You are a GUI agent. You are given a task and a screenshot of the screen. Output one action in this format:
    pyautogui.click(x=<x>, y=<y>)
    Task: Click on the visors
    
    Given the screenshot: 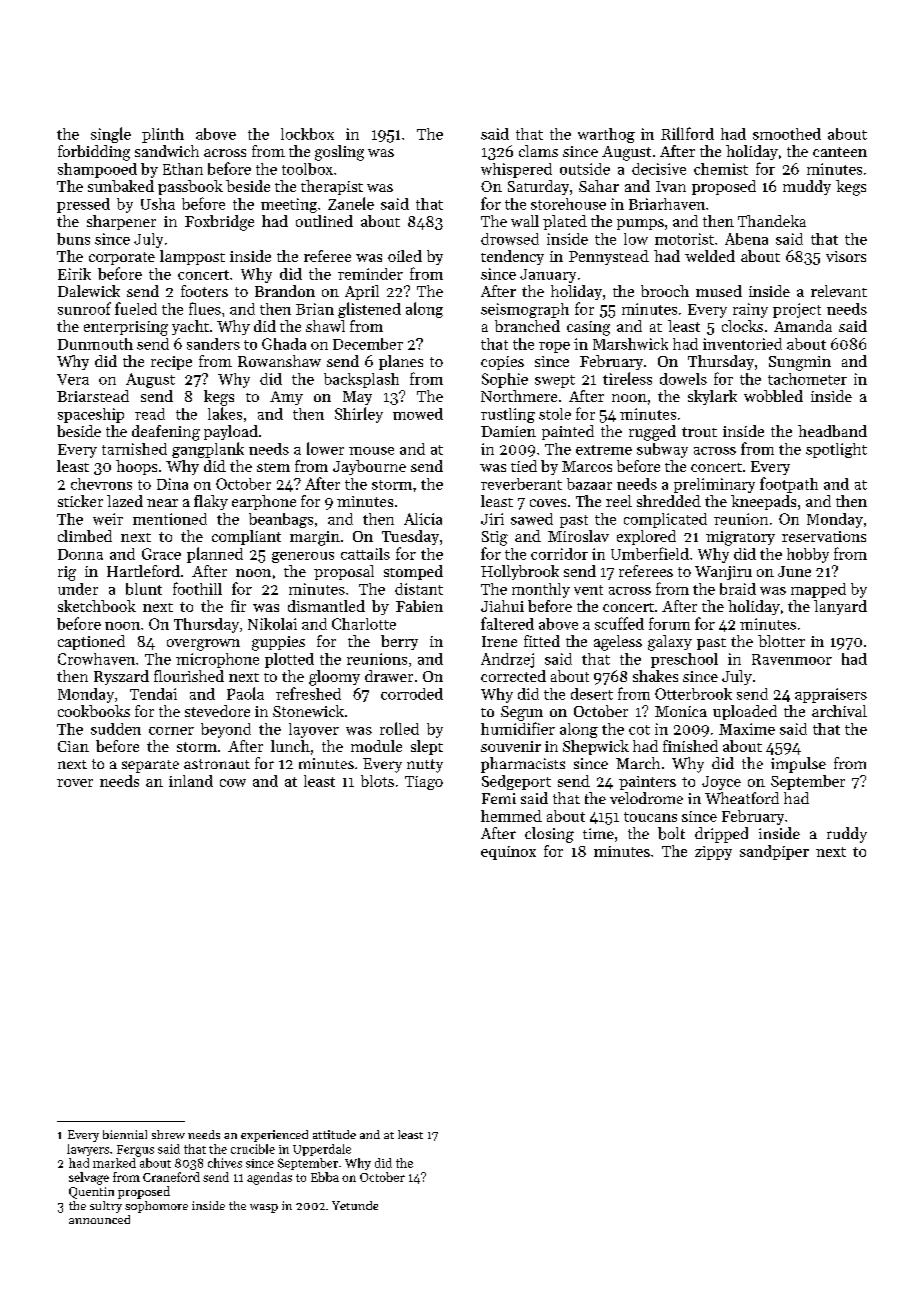 What is the action you would take?
    pyautogui.click(x=846, y=256)
